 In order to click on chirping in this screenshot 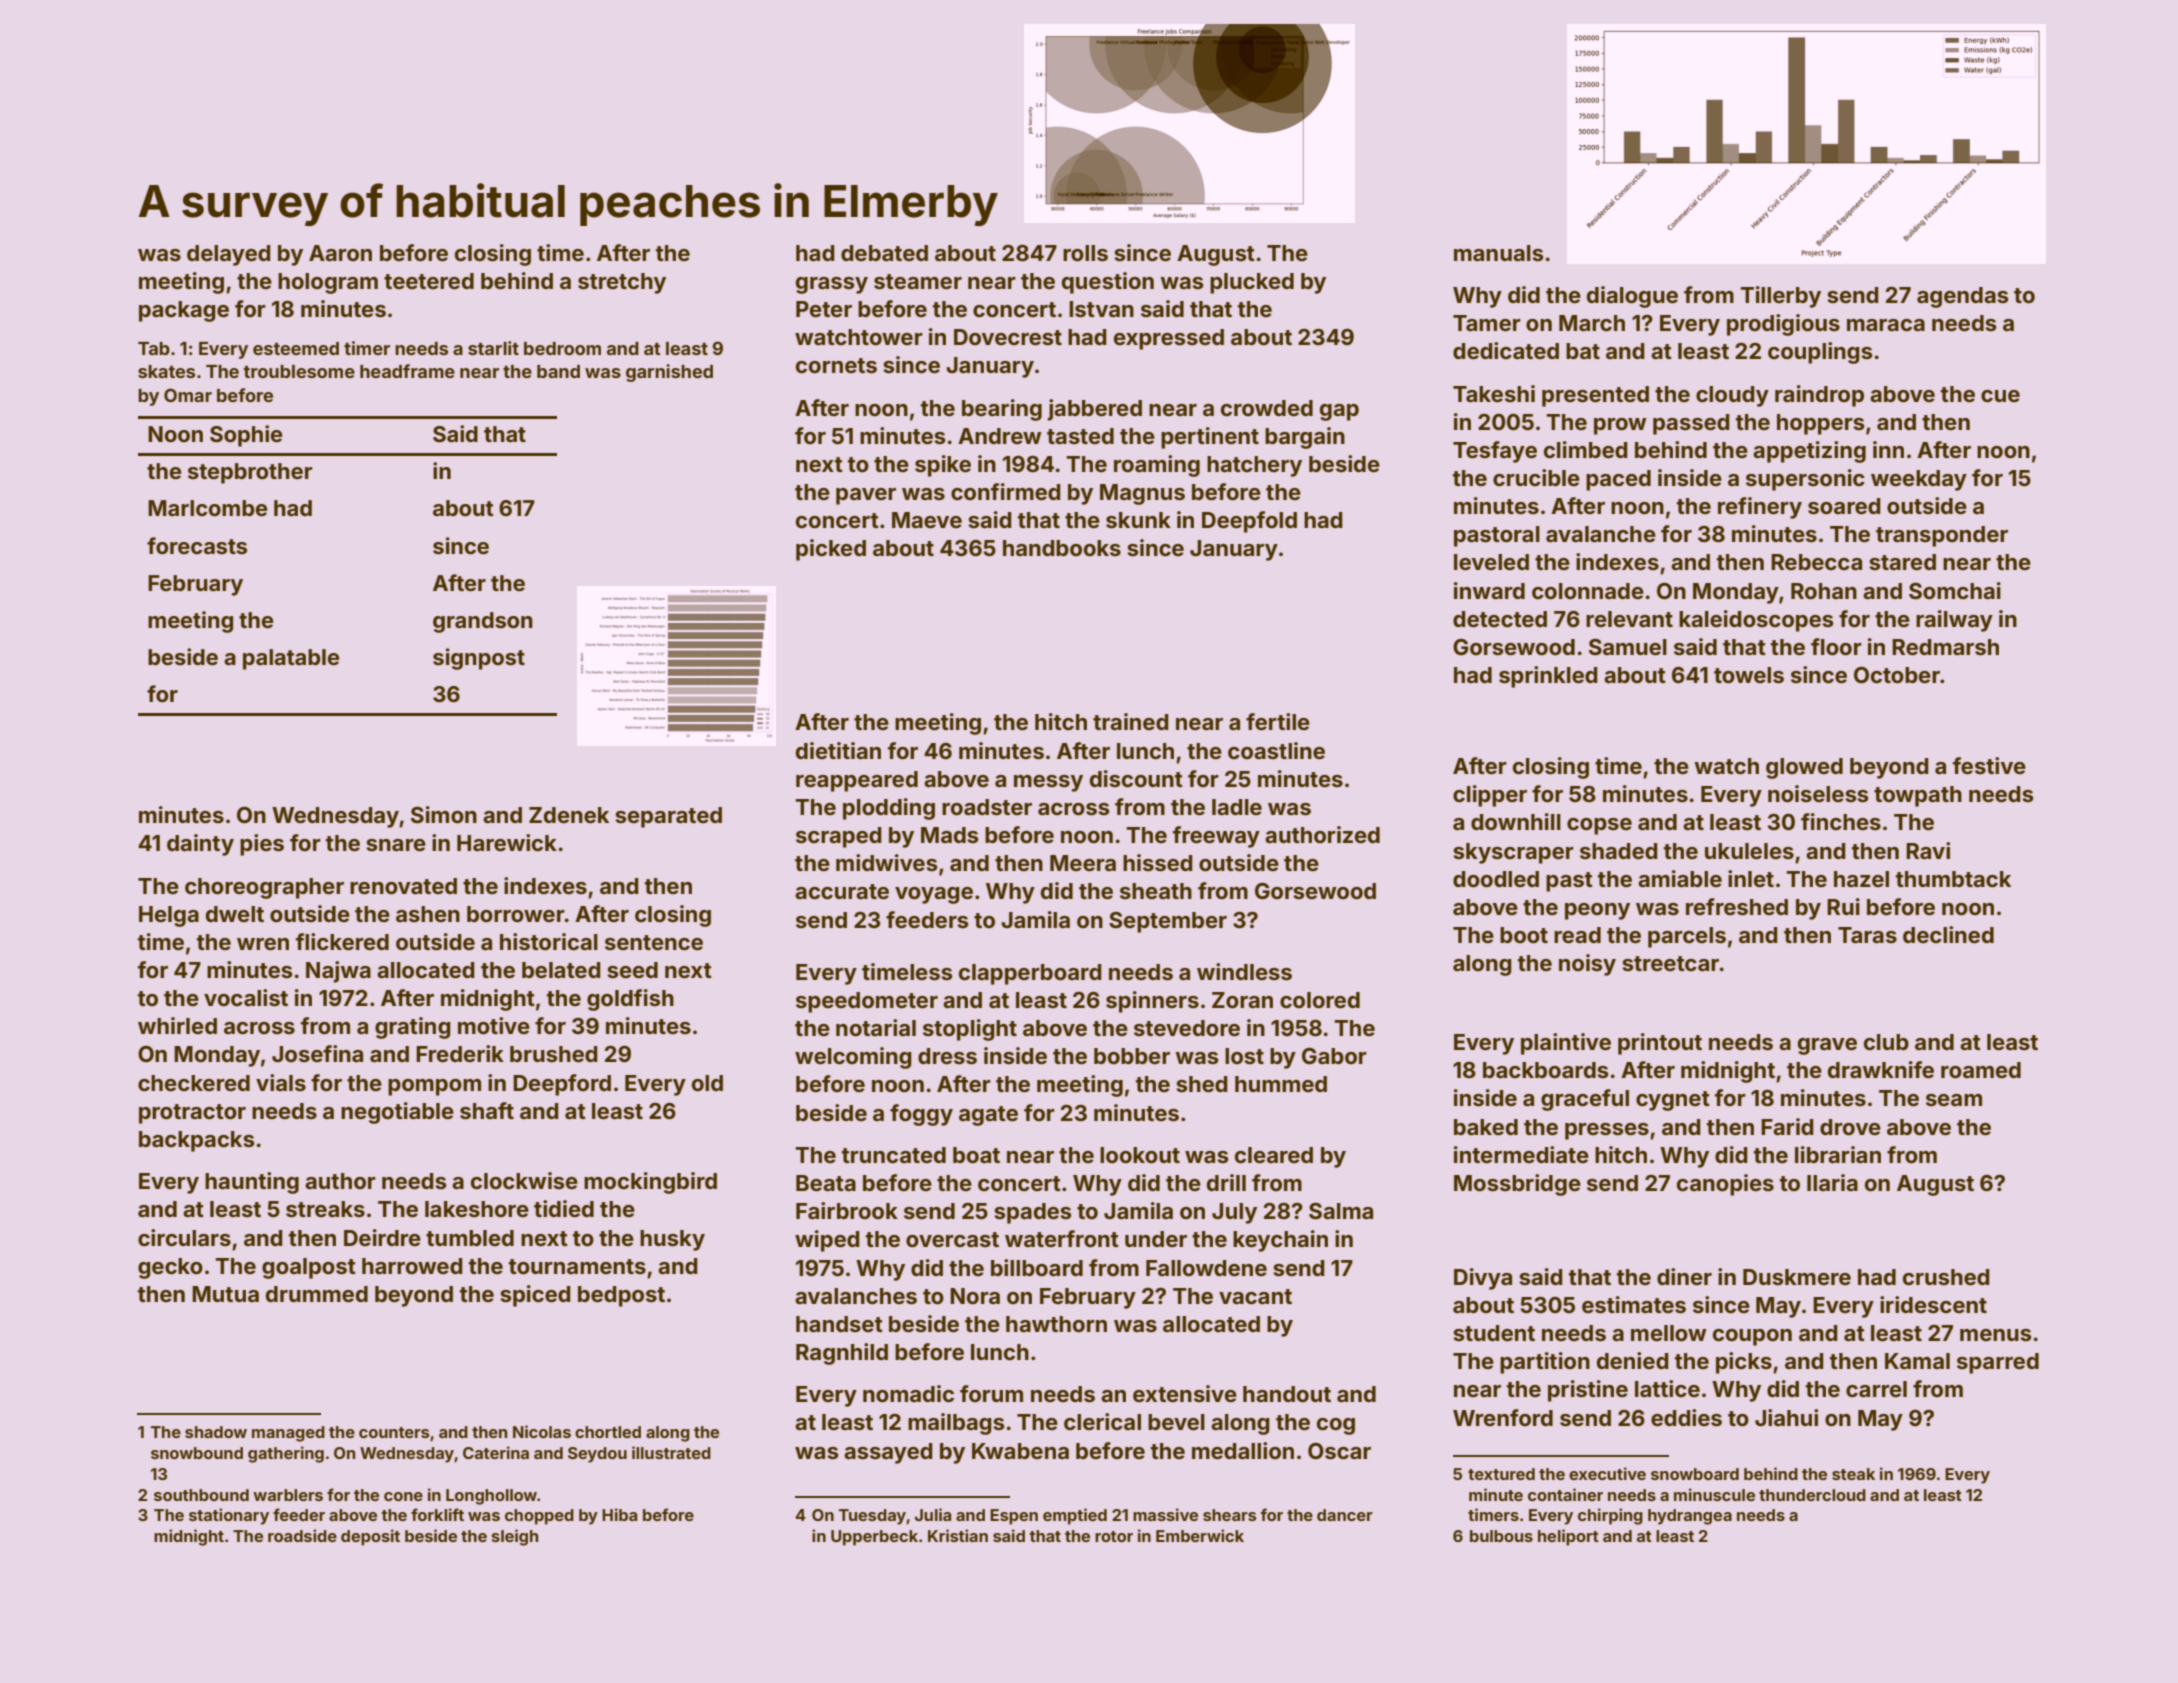, I will do `click(1610, 1516)`.
